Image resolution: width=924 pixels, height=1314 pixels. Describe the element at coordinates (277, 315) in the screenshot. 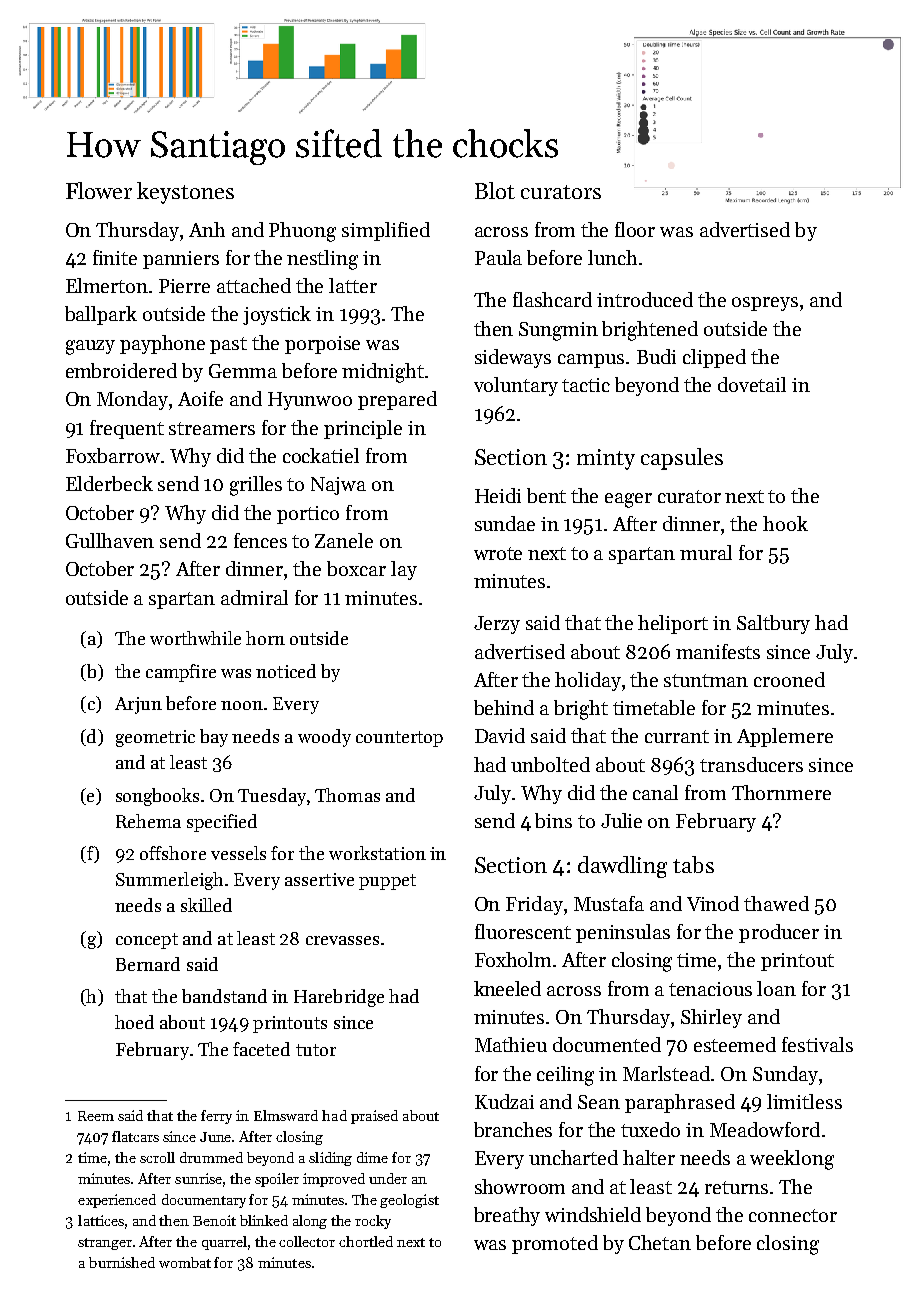

I see `joystick` at that location.
